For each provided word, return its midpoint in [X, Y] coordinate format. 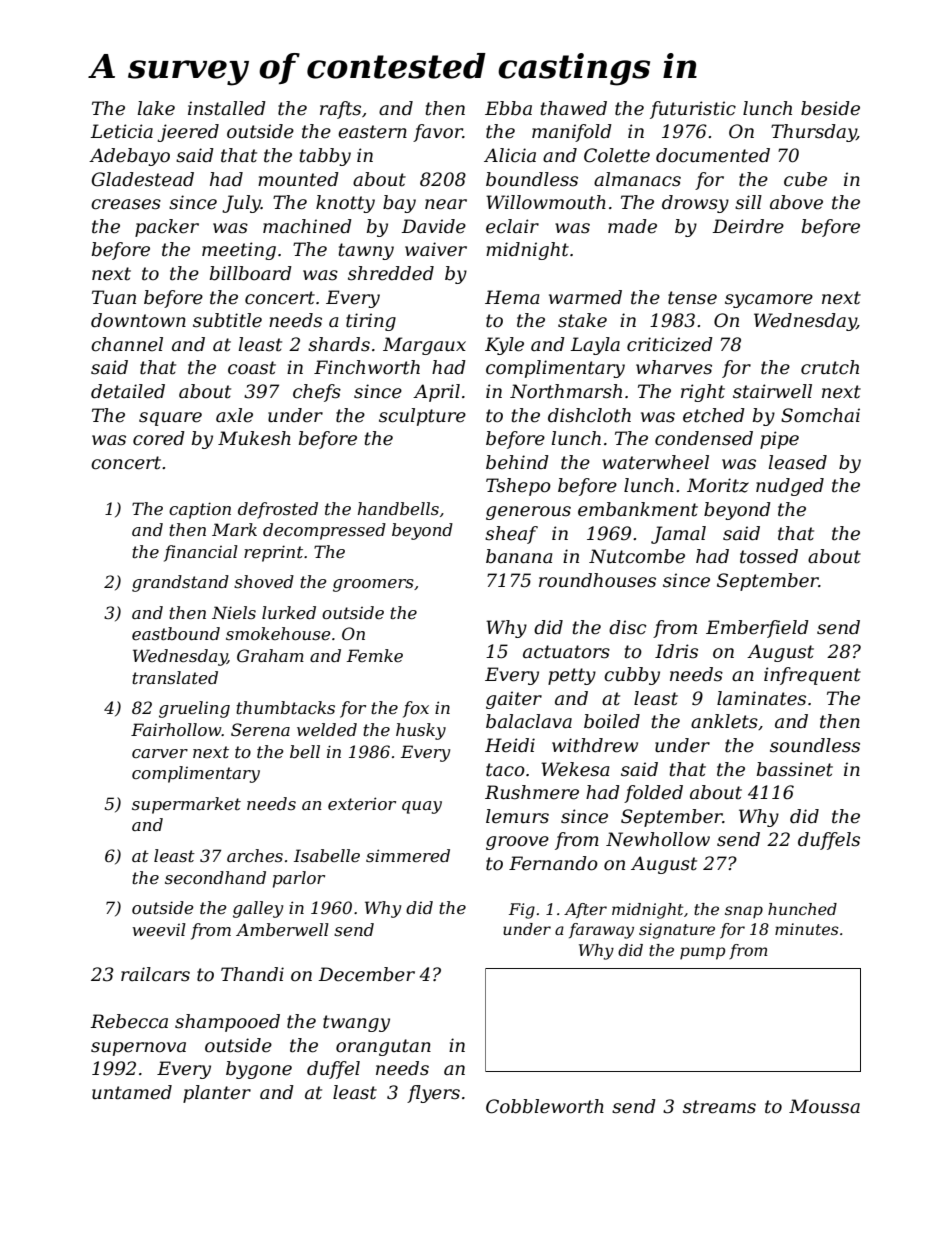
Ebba [508, 108]
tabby [325, 157]
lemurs [517, 816]
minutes [807, 929]
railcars [155, 974]
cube [805, 179]
